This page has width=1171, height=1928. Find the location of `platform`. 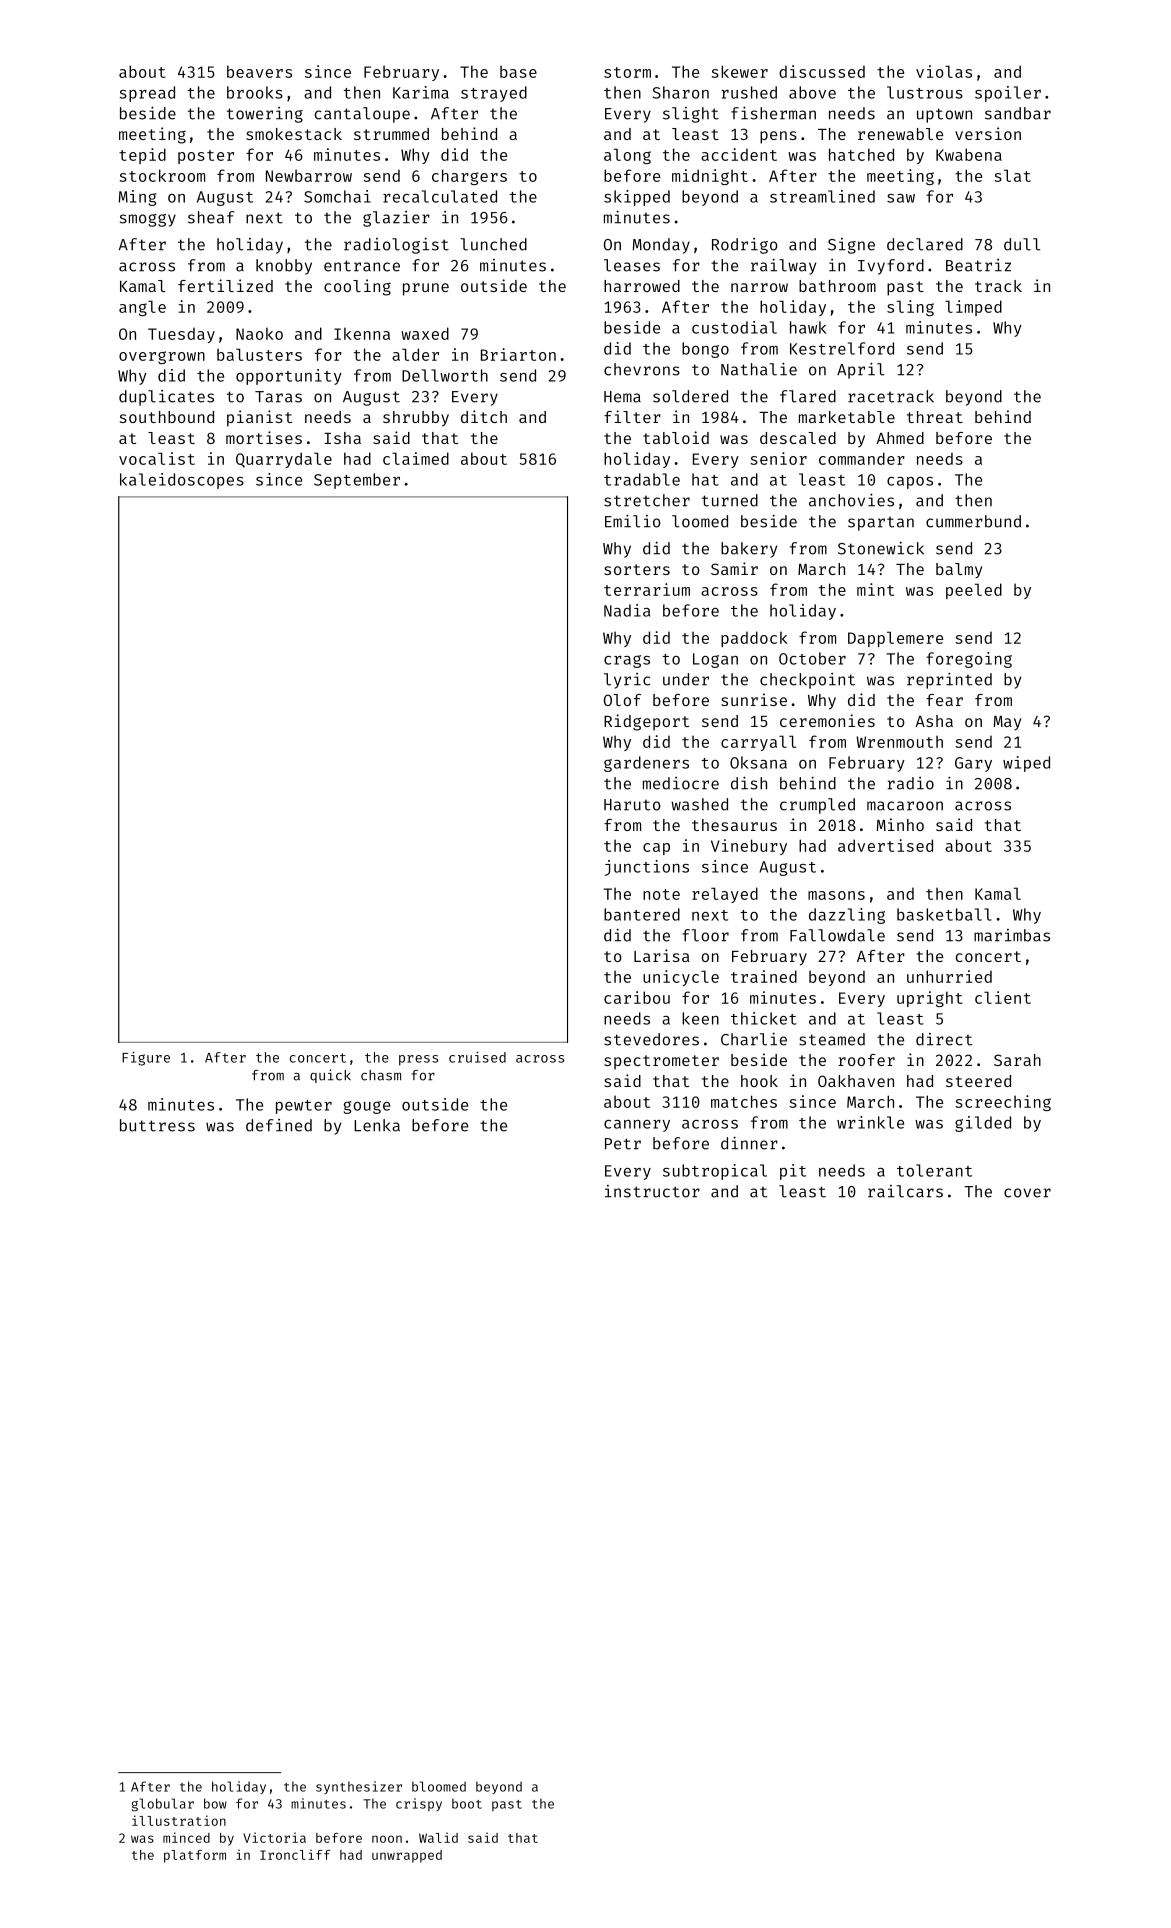

platform is located at coordinates (195, 1856).
